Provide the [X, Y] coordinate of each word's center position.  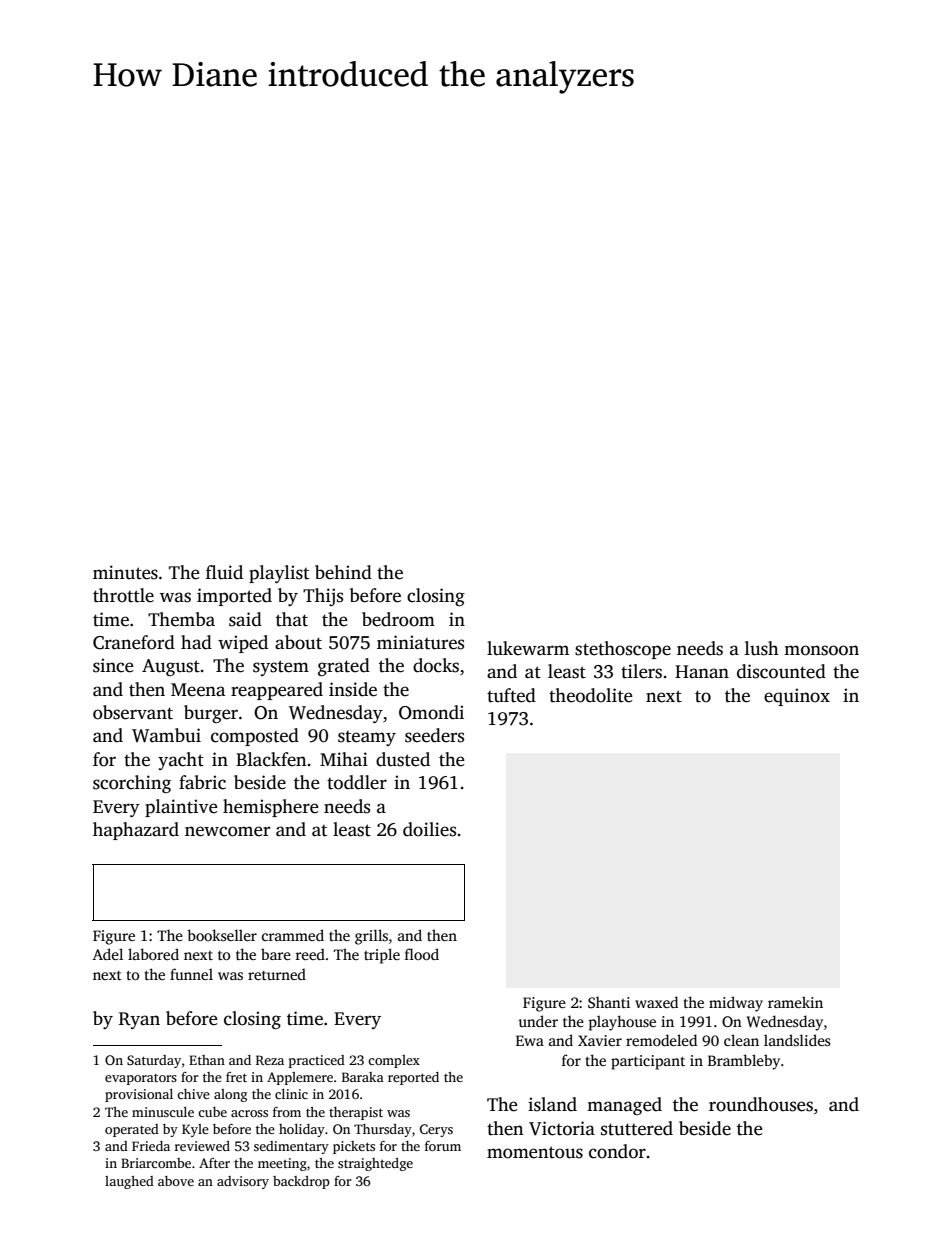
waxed [656, 1002]
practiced [317, 1061]
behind [343, 572]
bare [276, 954]
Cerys [436, 1130]
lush [762, 648]
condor [617, 1151]
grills [371, 937]
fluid [224, 572]
